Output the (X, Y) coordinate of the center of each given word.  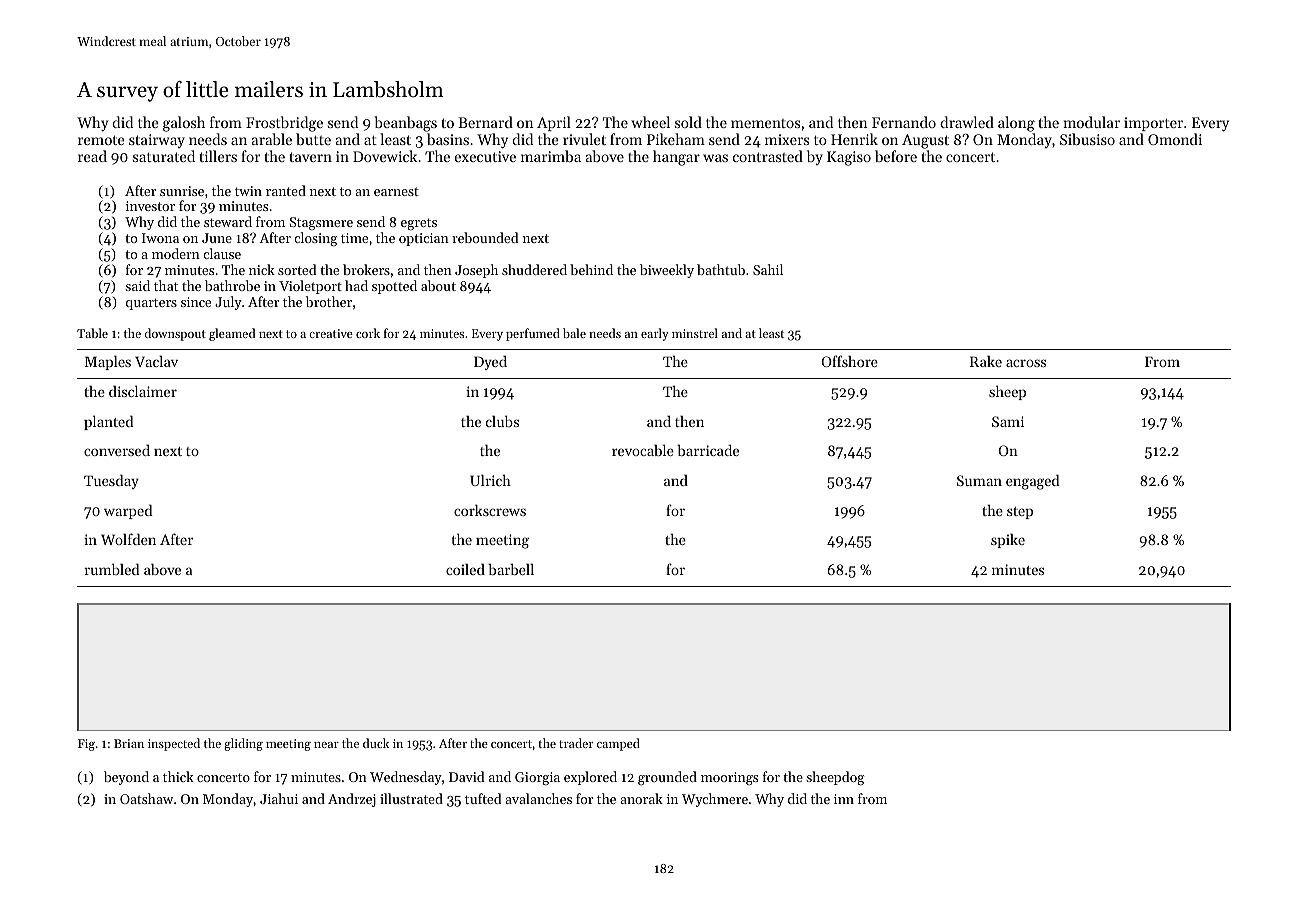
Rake (986, 361)
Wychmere (715, 800)
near (326, 745)
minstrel (695, 333)
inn (844, 799)
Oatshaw (146, 798)
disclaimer (143, 391)
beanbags (405, 124)
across (1026, 363)
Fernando (904, 122)
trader (576, 743)
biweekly (667, 271)
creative (331, 333)
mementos (765, 123)
